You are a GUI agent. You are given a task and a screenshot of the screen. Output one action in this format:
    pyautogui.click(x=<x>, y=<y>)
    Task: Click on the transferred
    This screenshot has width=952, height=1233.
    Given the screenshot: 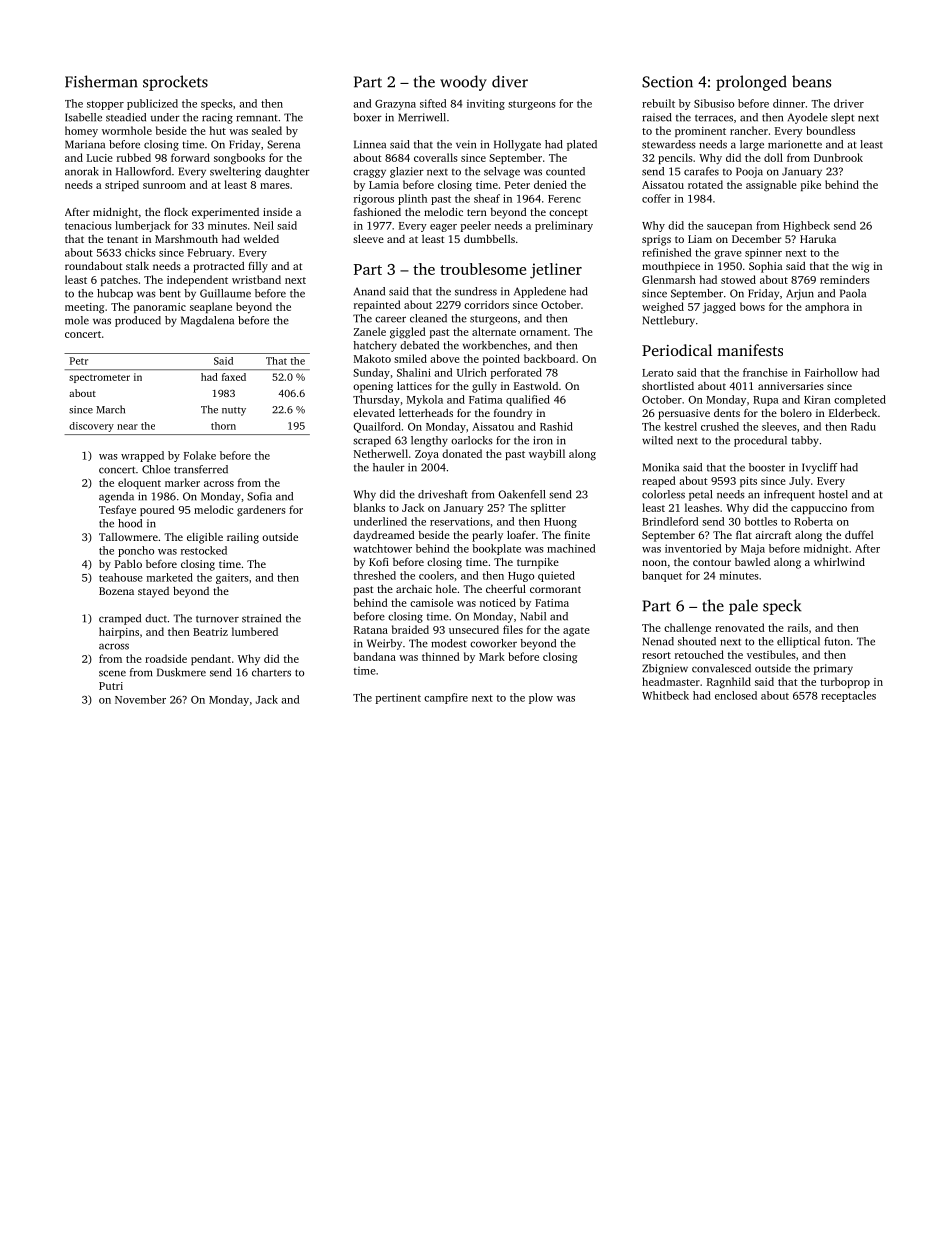 What is the action you would take?
    pyautogui.click(x=201, y=469)
